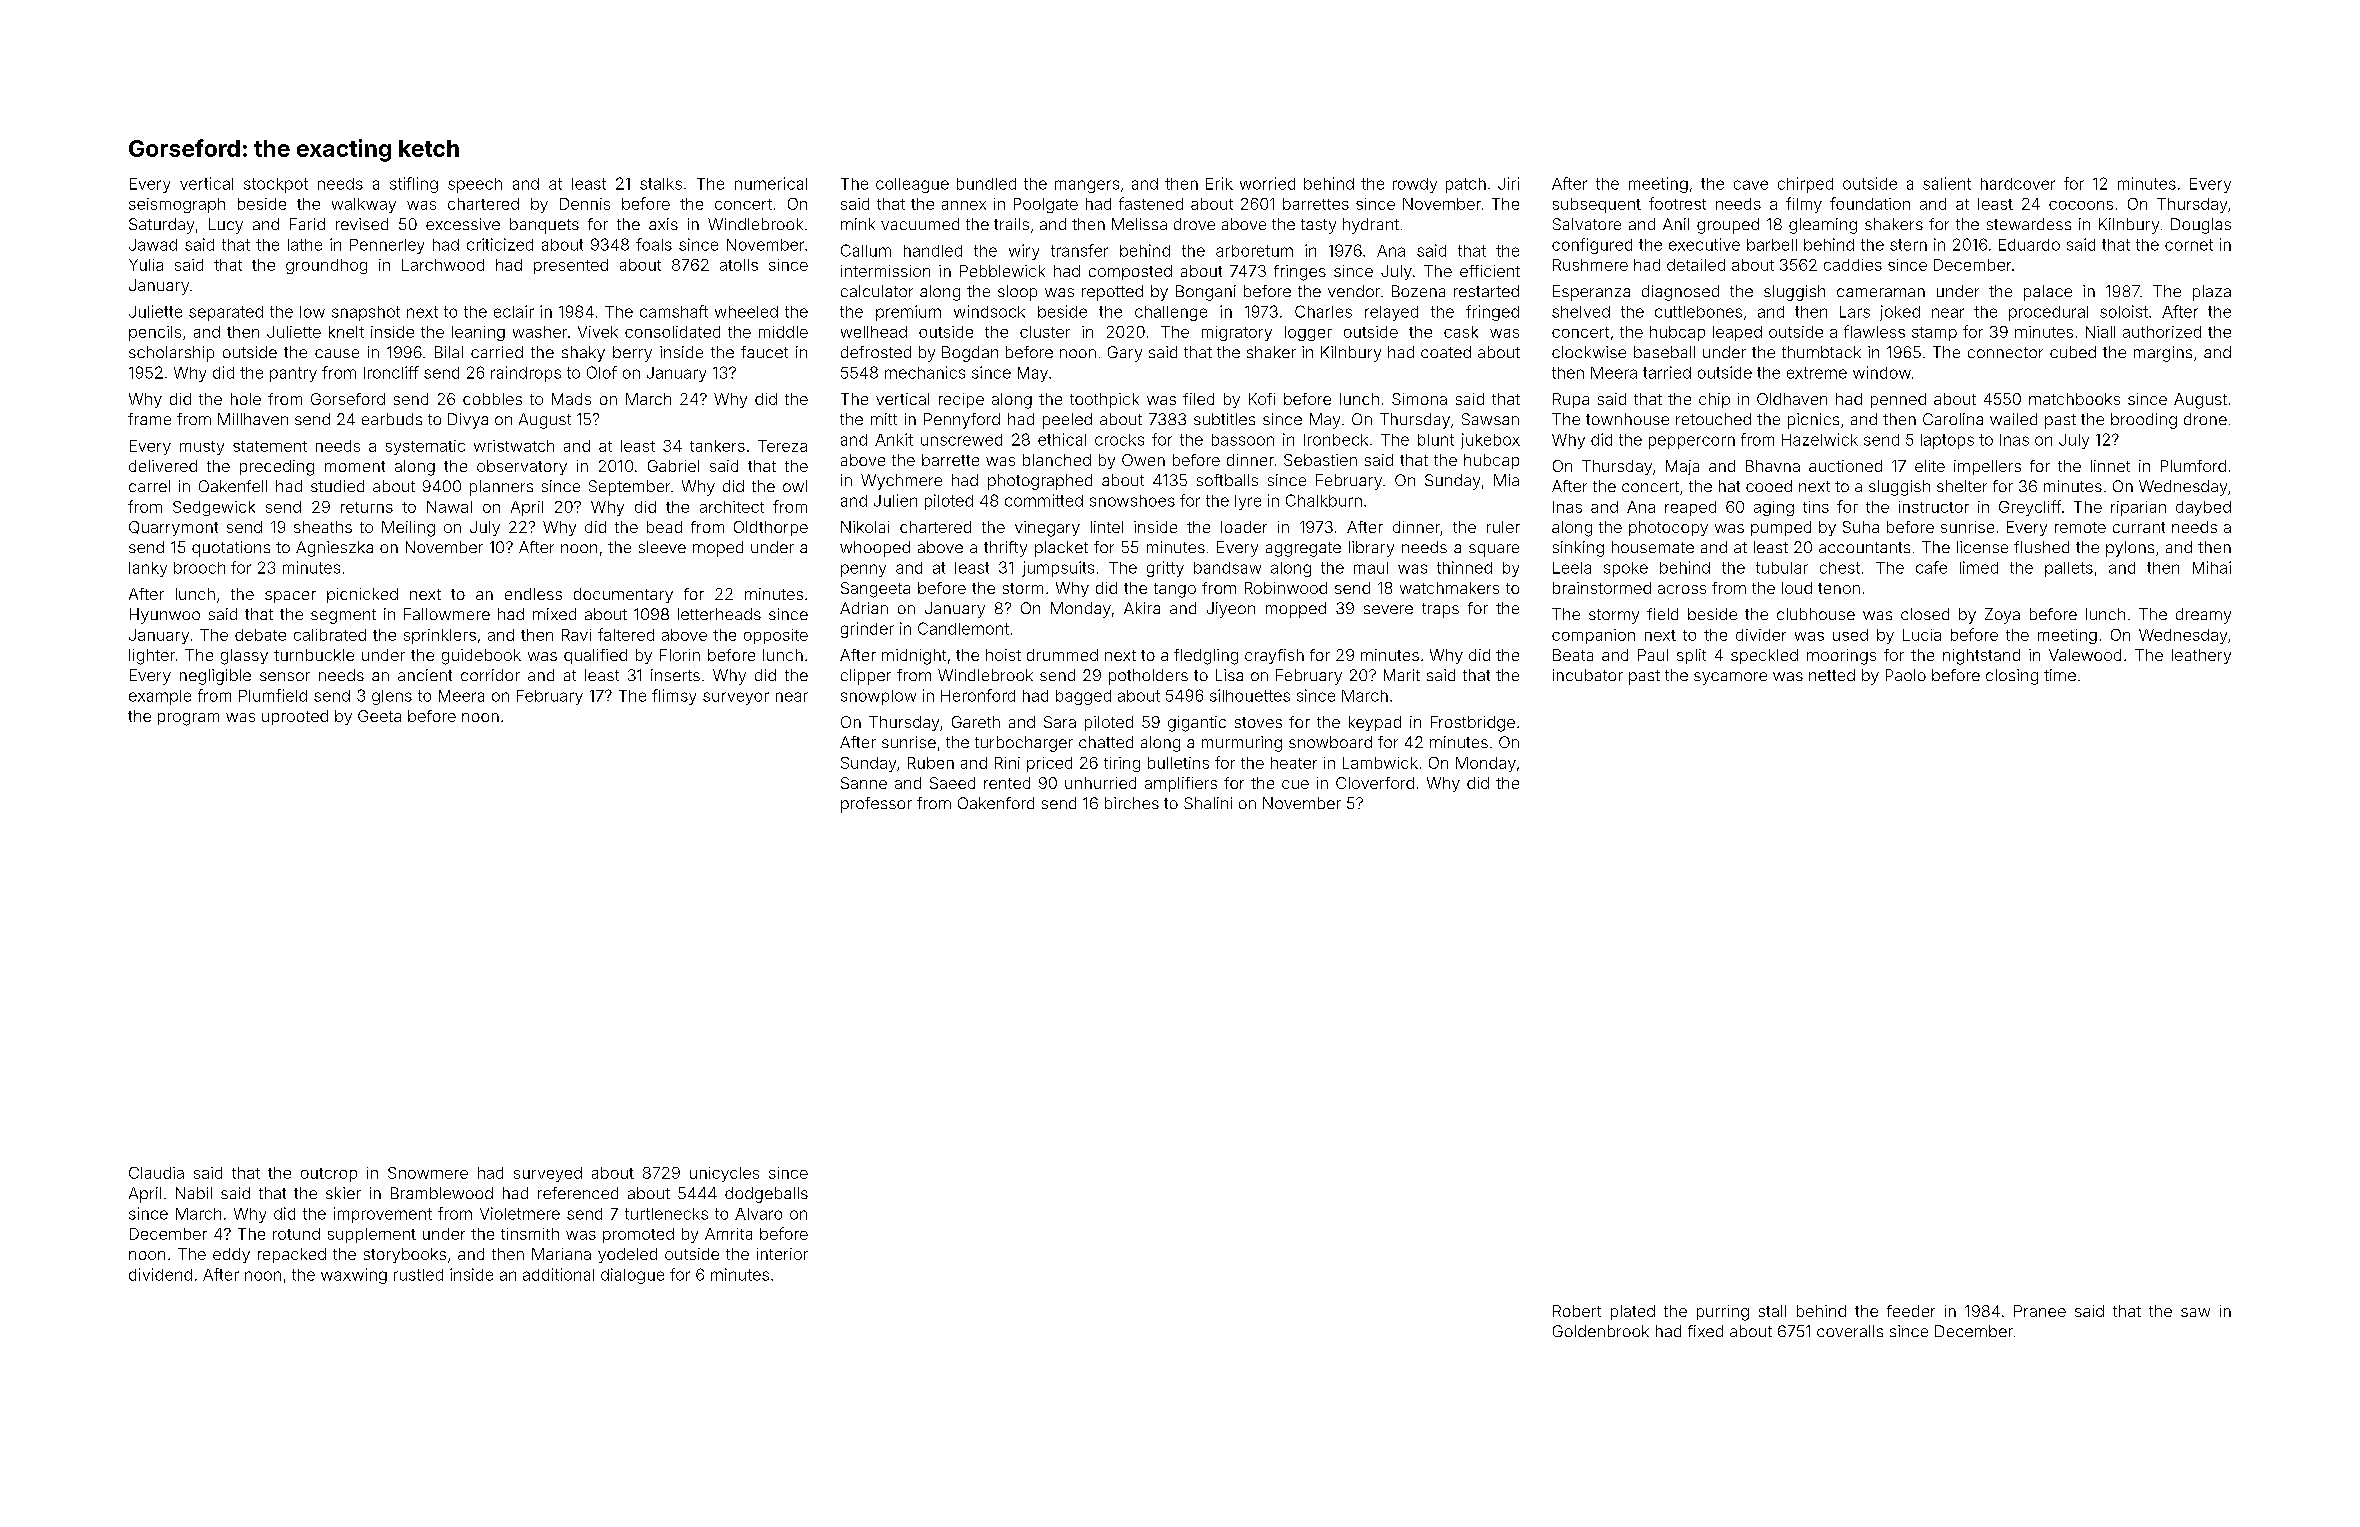 The width and height of the screenshot is (2360, 1527). What do you see at coordinates (1375, 783) in the screenshot?
I see `Cloverford` at bounding box center [1375, 783].
